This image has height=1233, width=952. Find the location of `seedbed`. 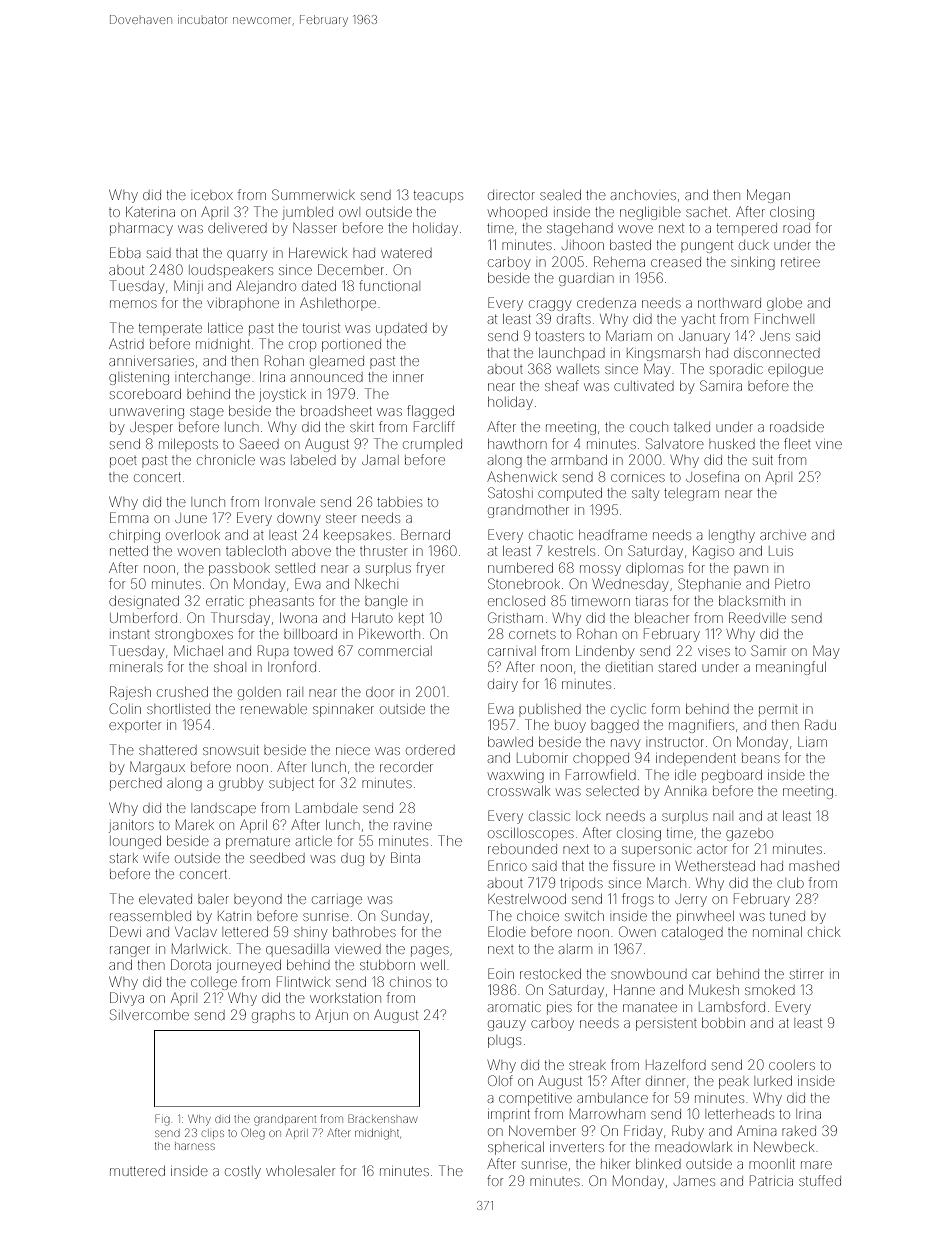

seedbed is located at coordinates (277, 858).
